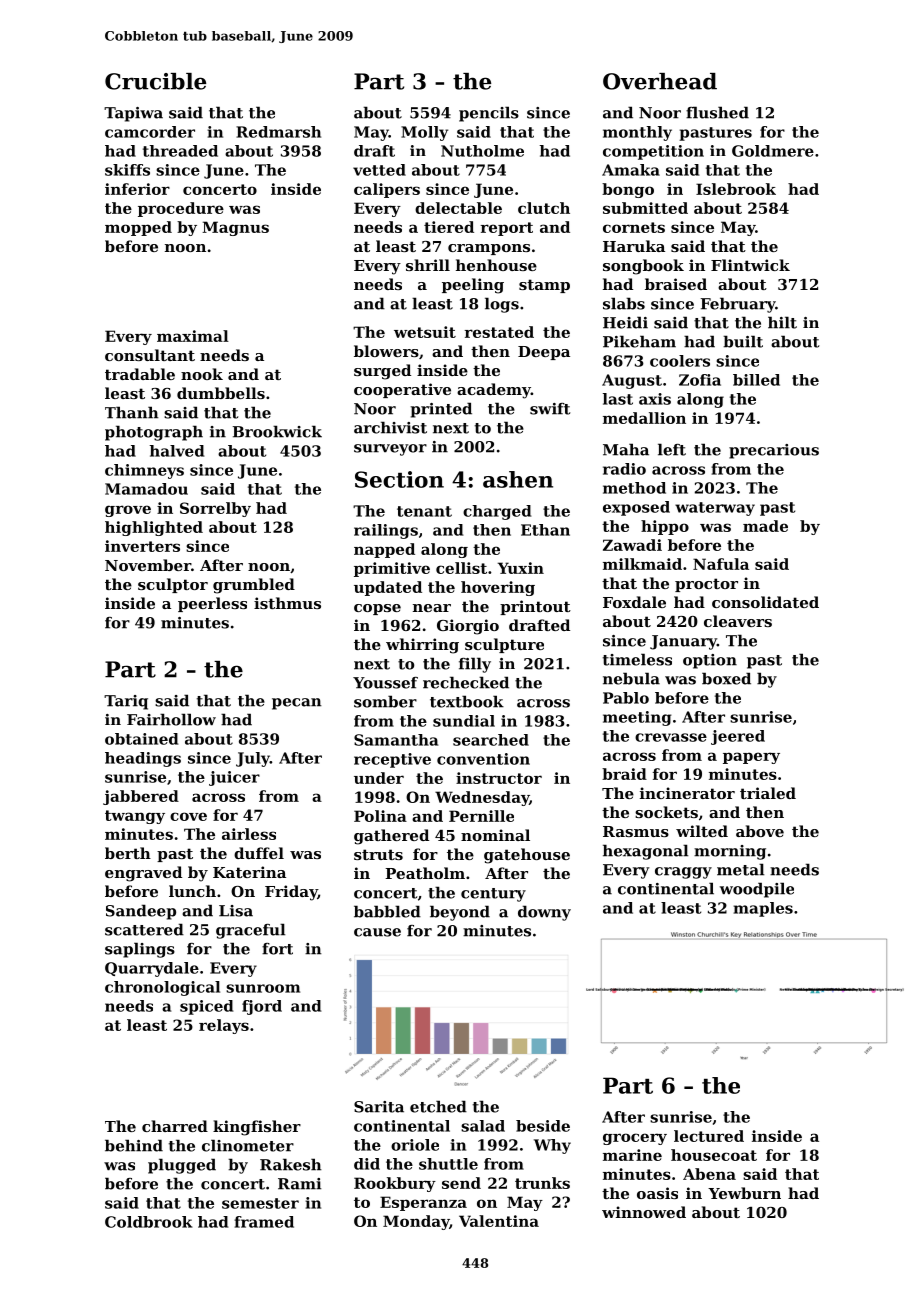 This screenshot has width=924, height=1308. Describe the element at coordinates (671, 737) in the screenshot. I see `crevasse` at that location.
